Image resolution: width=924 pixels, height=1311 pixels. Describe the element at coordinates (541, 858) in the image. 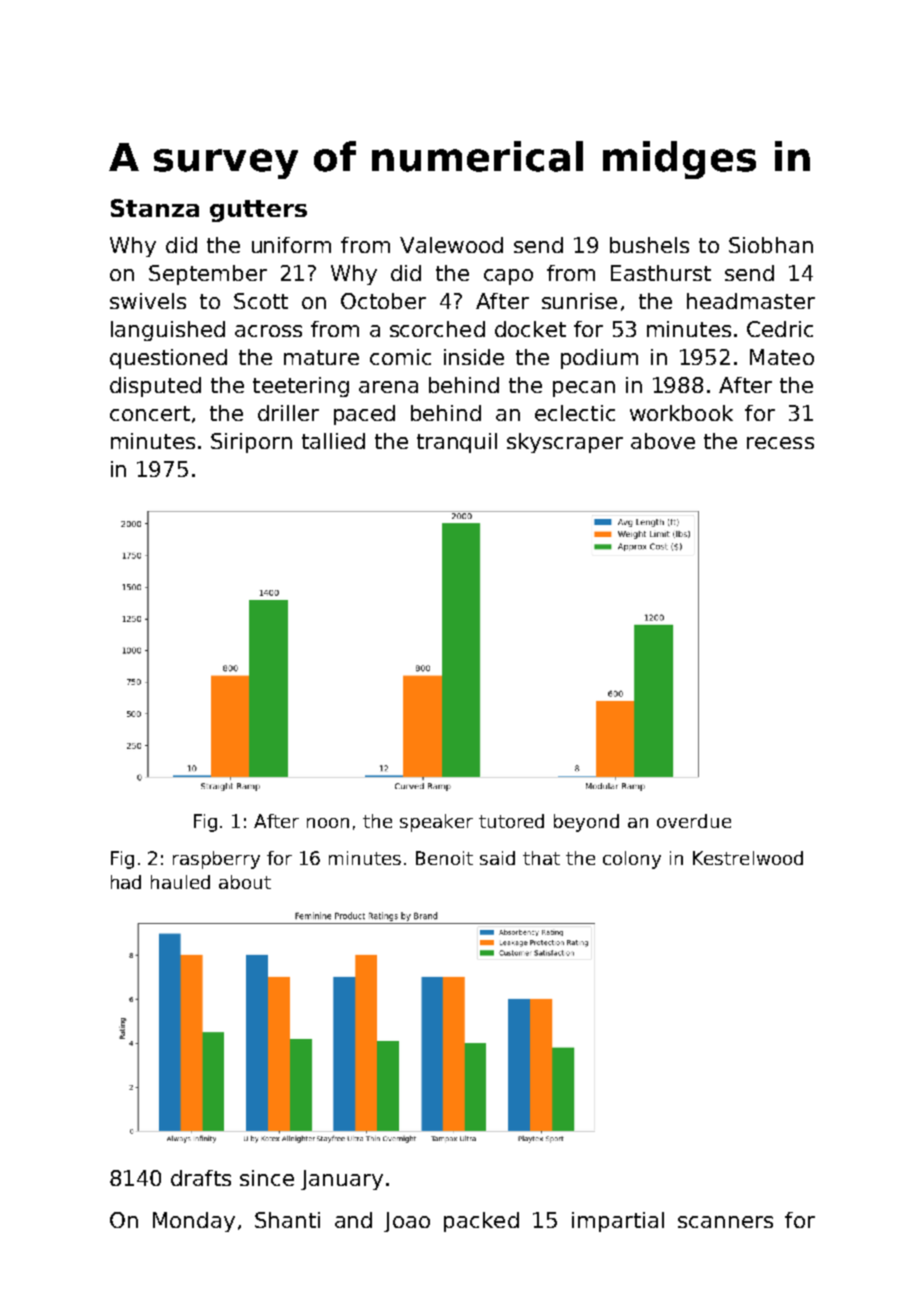

I see `that` at that location.
